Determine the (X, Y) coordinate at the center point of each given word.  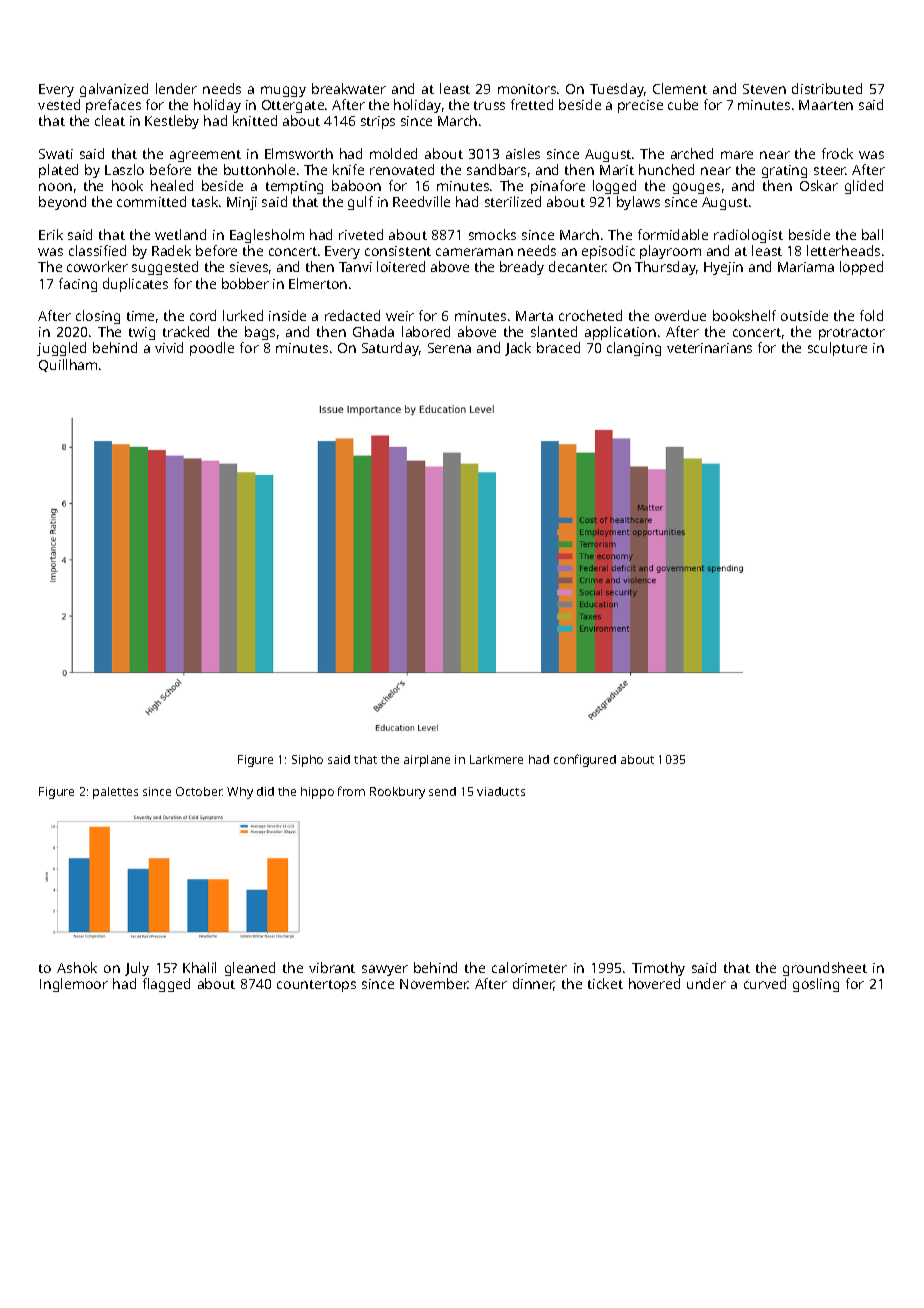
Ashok (77, 967)
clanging (634, 349)
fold (871, 315)
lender (176, 88)
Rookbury (397, 793)
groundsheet (825, 969)
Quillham (68, 365)
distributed (827, 88)
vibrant (332, 967)
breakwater (349, 88)
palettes (115, 793)
